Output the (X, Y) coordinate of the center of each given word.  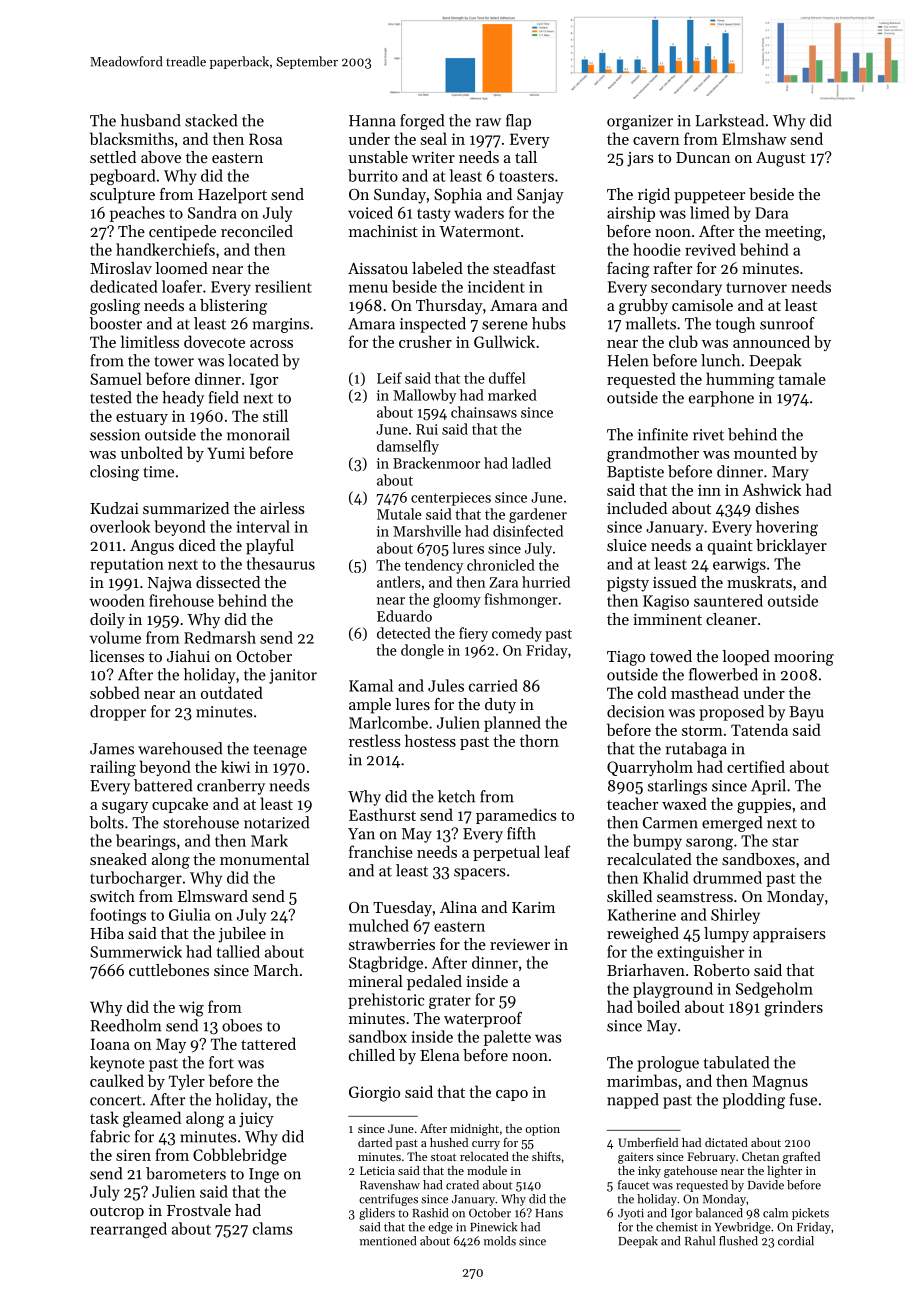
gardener (538, 515)
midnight (474, 1130)
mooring (804, 658)
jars (640, 159)
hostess (430, 740)
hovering (787, 528)
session (115, 435)
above (161, 157)
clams (273, 1228)
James (112, 749)
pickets (810, 1214)
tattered (268, 1043)
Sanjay (540, 196)
